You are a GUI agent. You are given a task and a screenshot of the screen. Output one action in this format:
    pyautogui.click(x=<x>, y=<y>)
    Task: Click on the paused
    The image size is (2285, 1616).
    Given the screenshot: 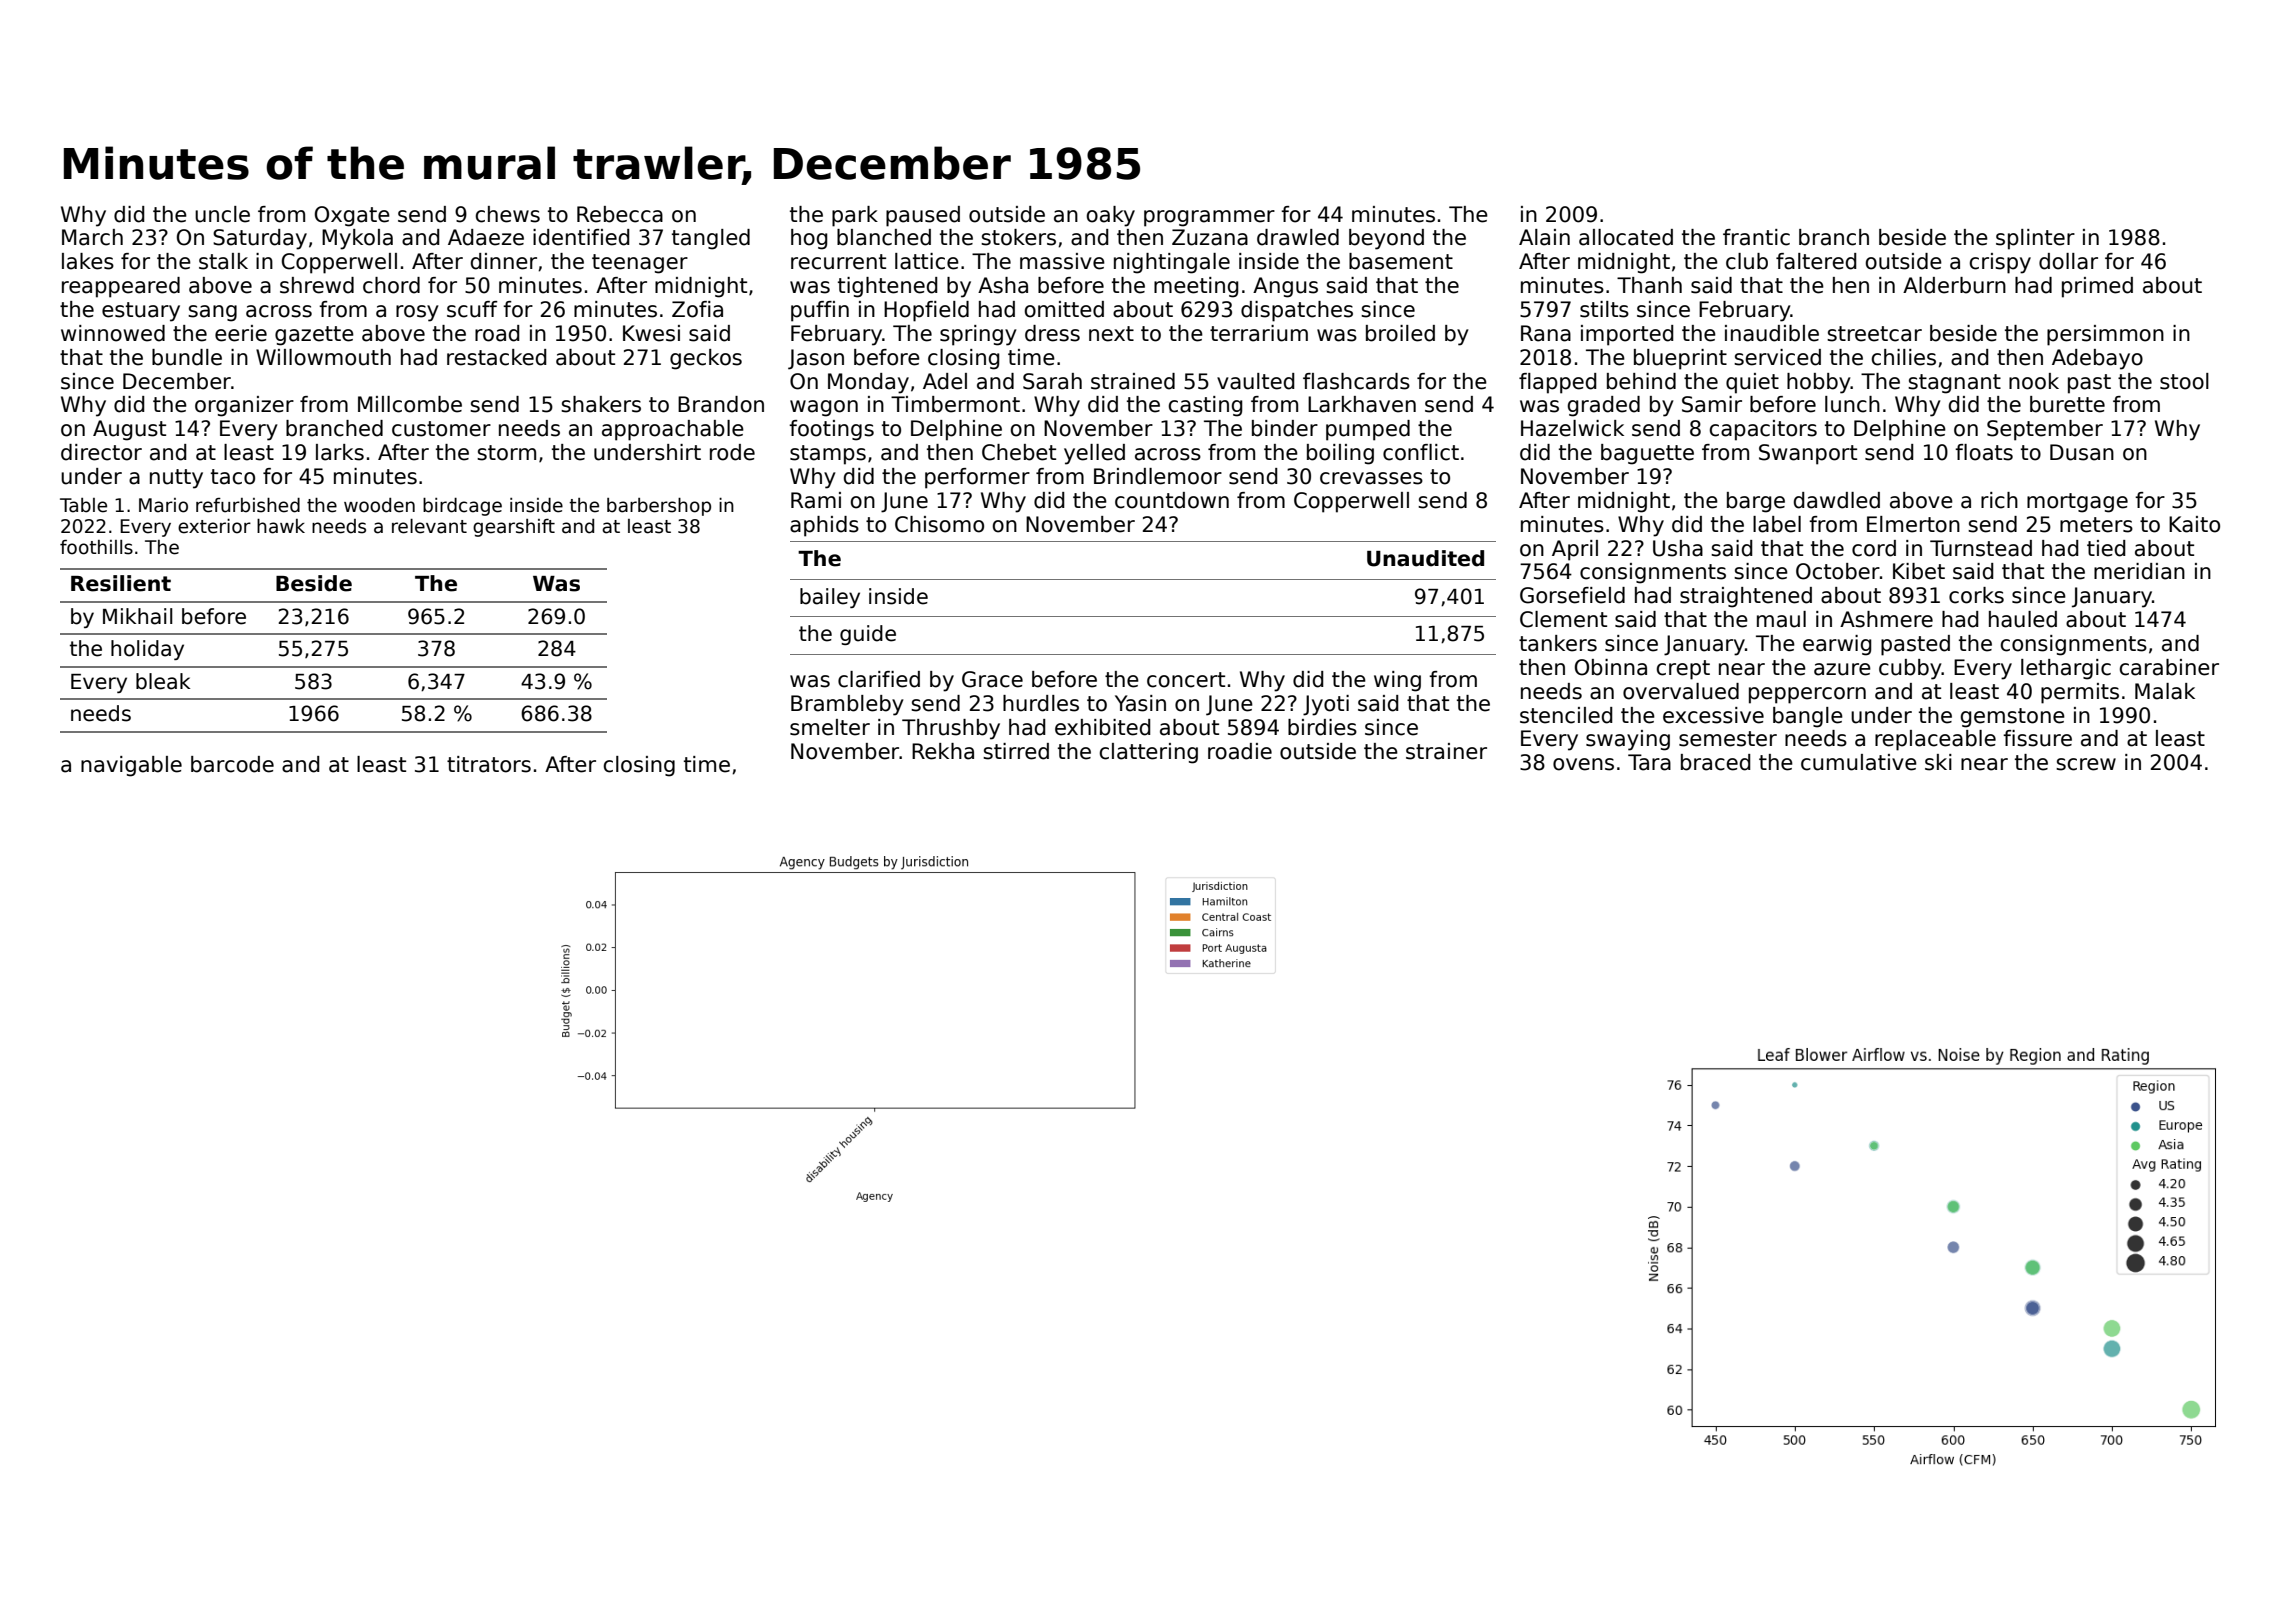 What is the action you would take?
    pyautogui.click(x=923, y=216)
